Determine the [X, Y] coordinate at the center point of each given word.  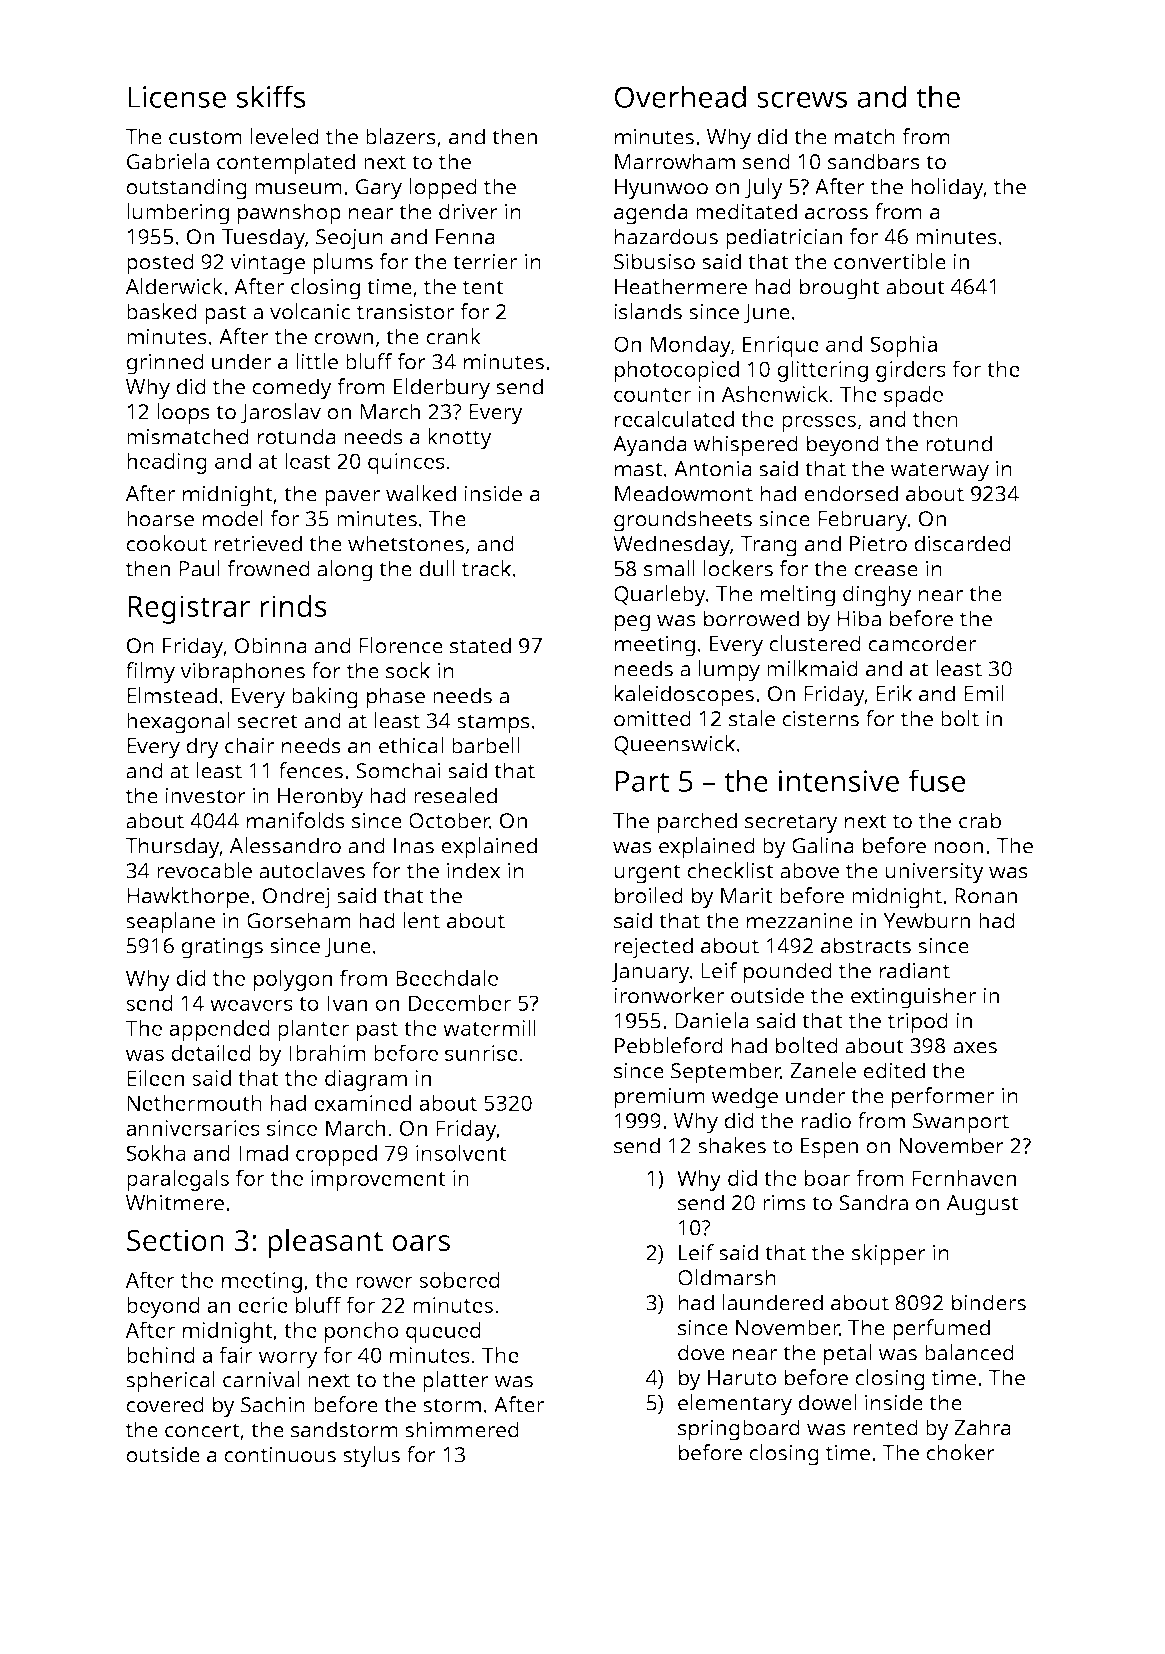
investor [205, 795]
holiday [947, 189]
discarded [962, 543]
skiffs [270, 96]
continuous [280, 1454]
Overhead [680, 96]
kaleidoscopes [684, 696]
